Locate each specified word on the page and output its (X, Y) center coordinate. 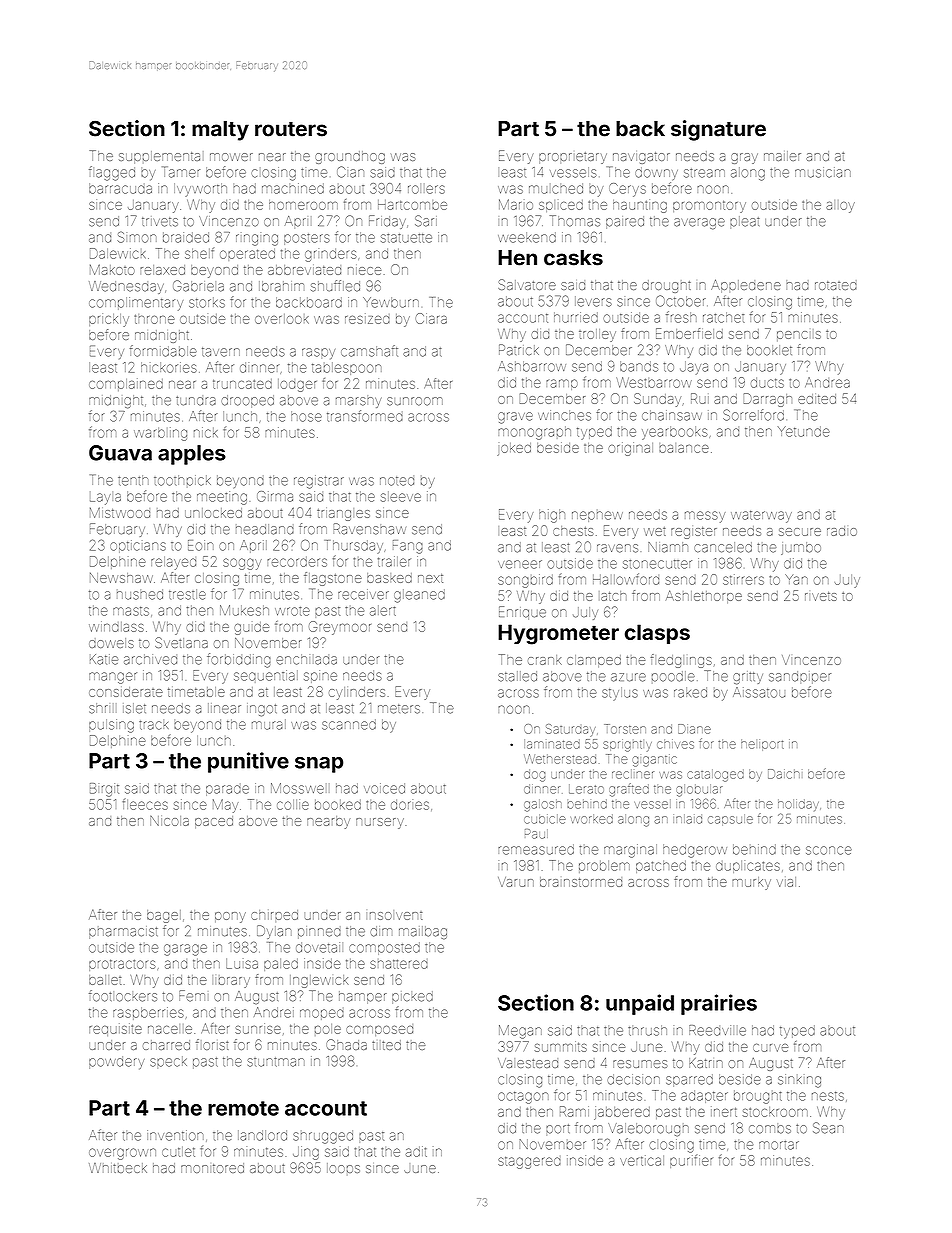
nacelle (170, 1030)
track (153, 725)
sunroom (415, 401)
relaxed (162, 270)
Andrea (827, 382)
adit (416, 1151)
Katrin (706, 1063)
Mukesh (244, 610)
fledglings (681, 661)
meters (399, 709)
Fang (408, 547)
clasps (657, 634)
